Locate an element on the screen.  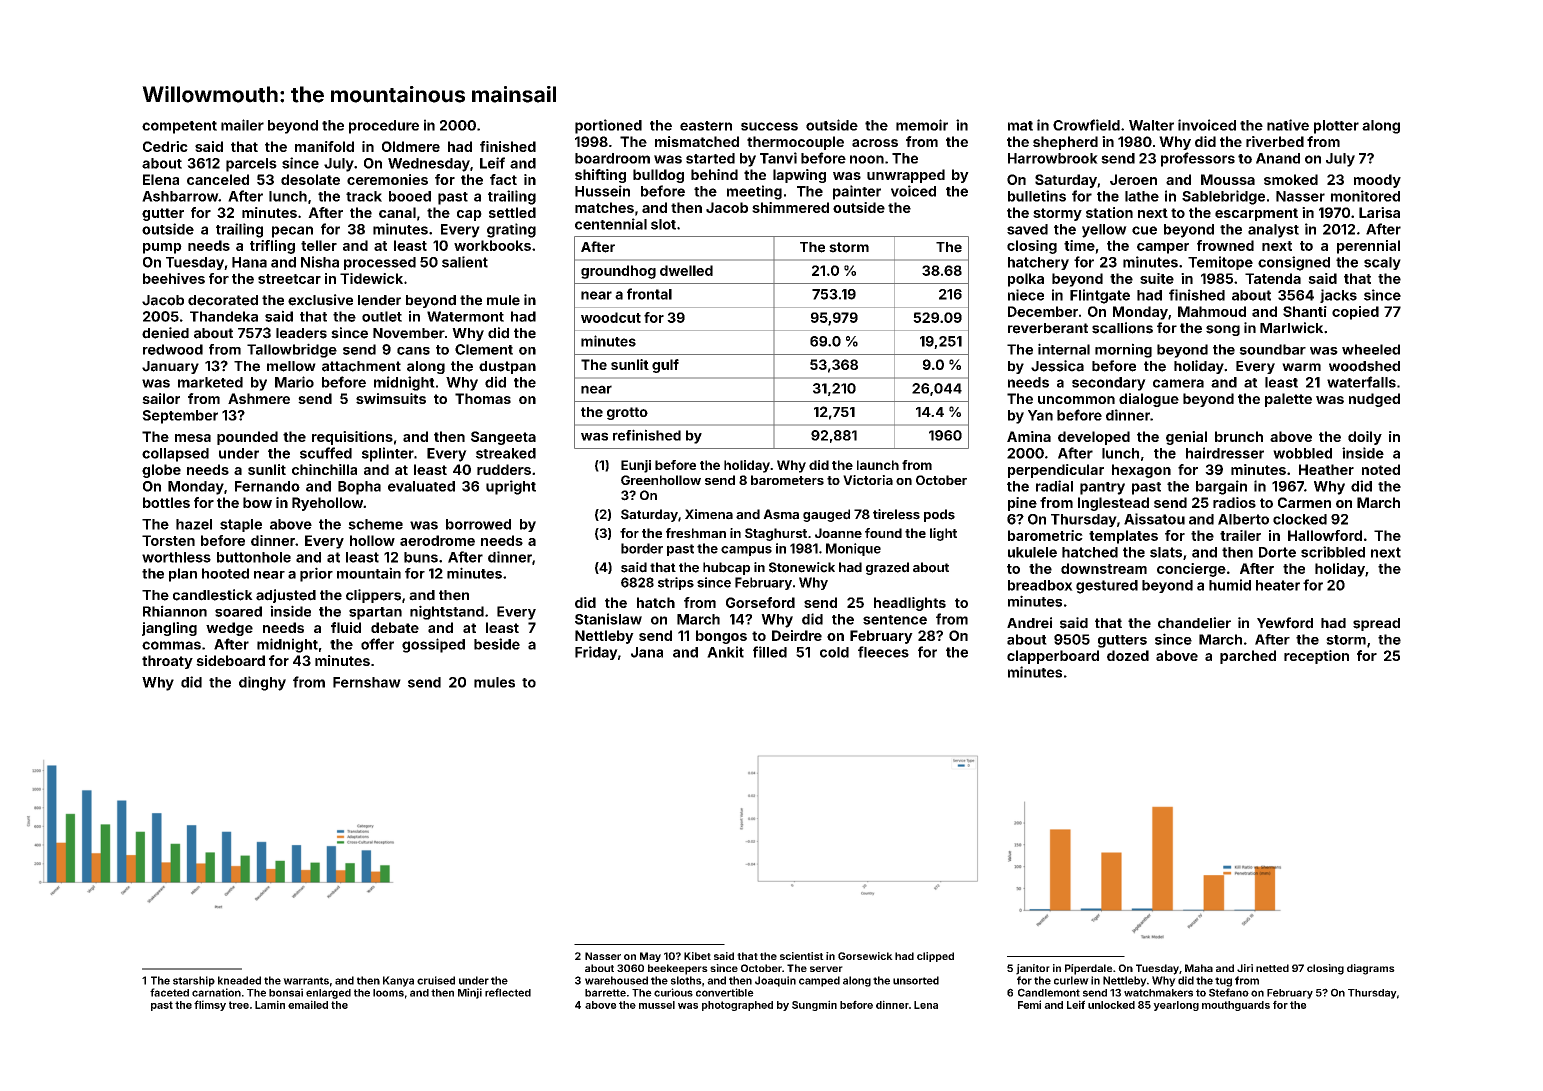
Jiri is located at coordinates (1245, 968).
